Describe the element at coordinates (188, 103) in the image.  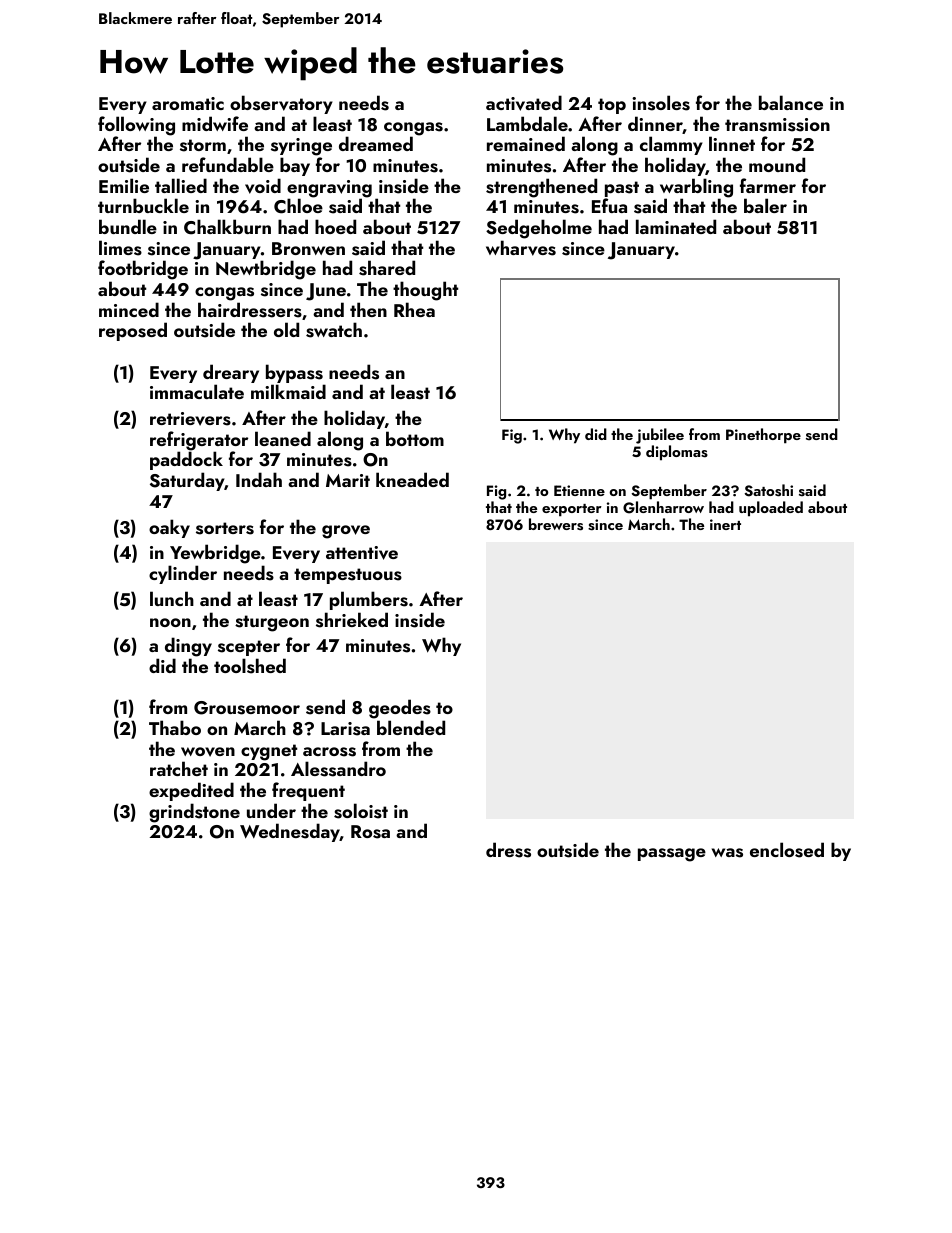
I see `aromatic` at that location.
